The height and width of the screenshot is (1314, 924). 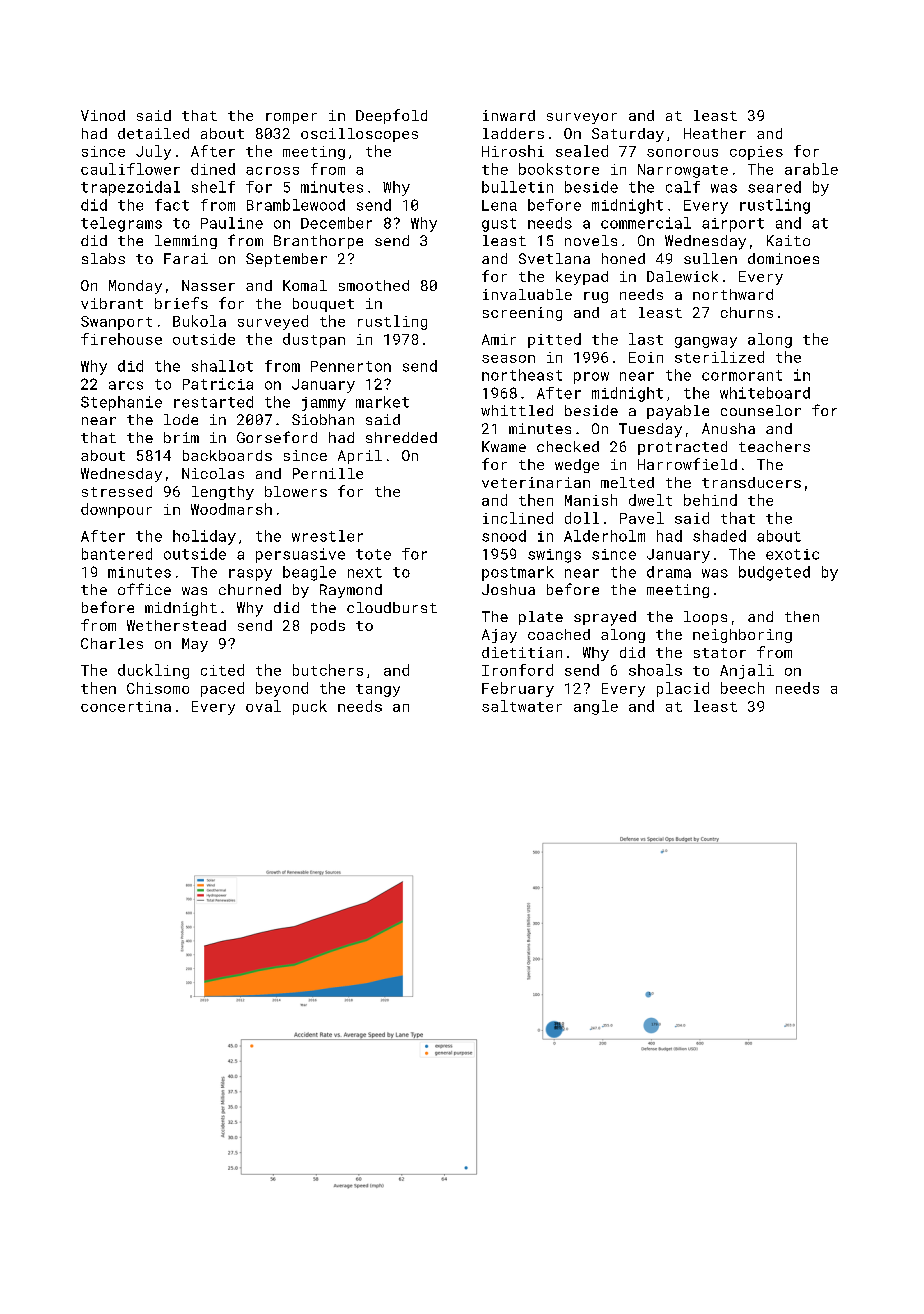 I want to click on cloudburst, so click(x=392, y=607).
